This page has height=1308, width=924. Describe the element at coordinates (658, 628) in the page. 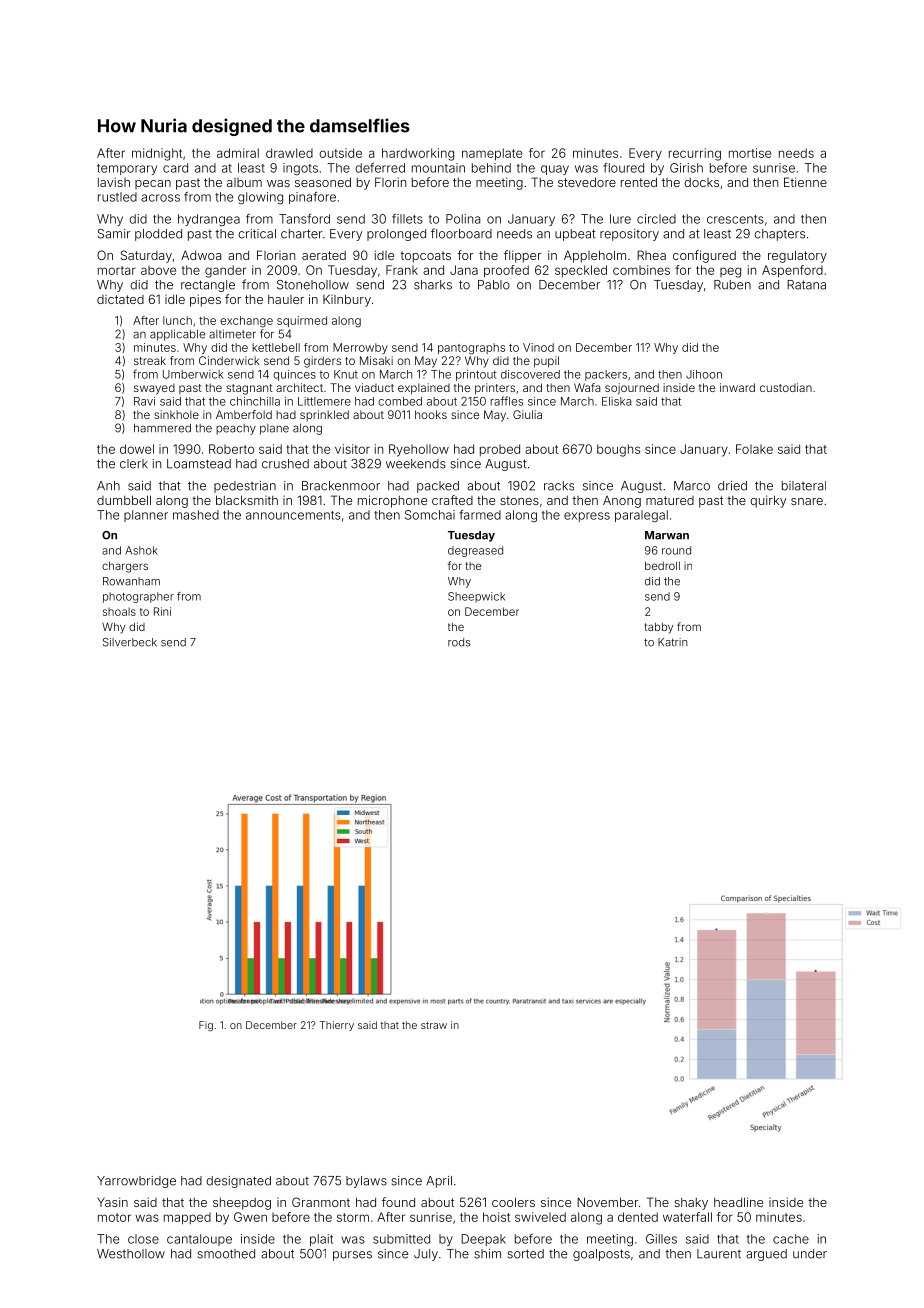

I see `tabby` at that location.
